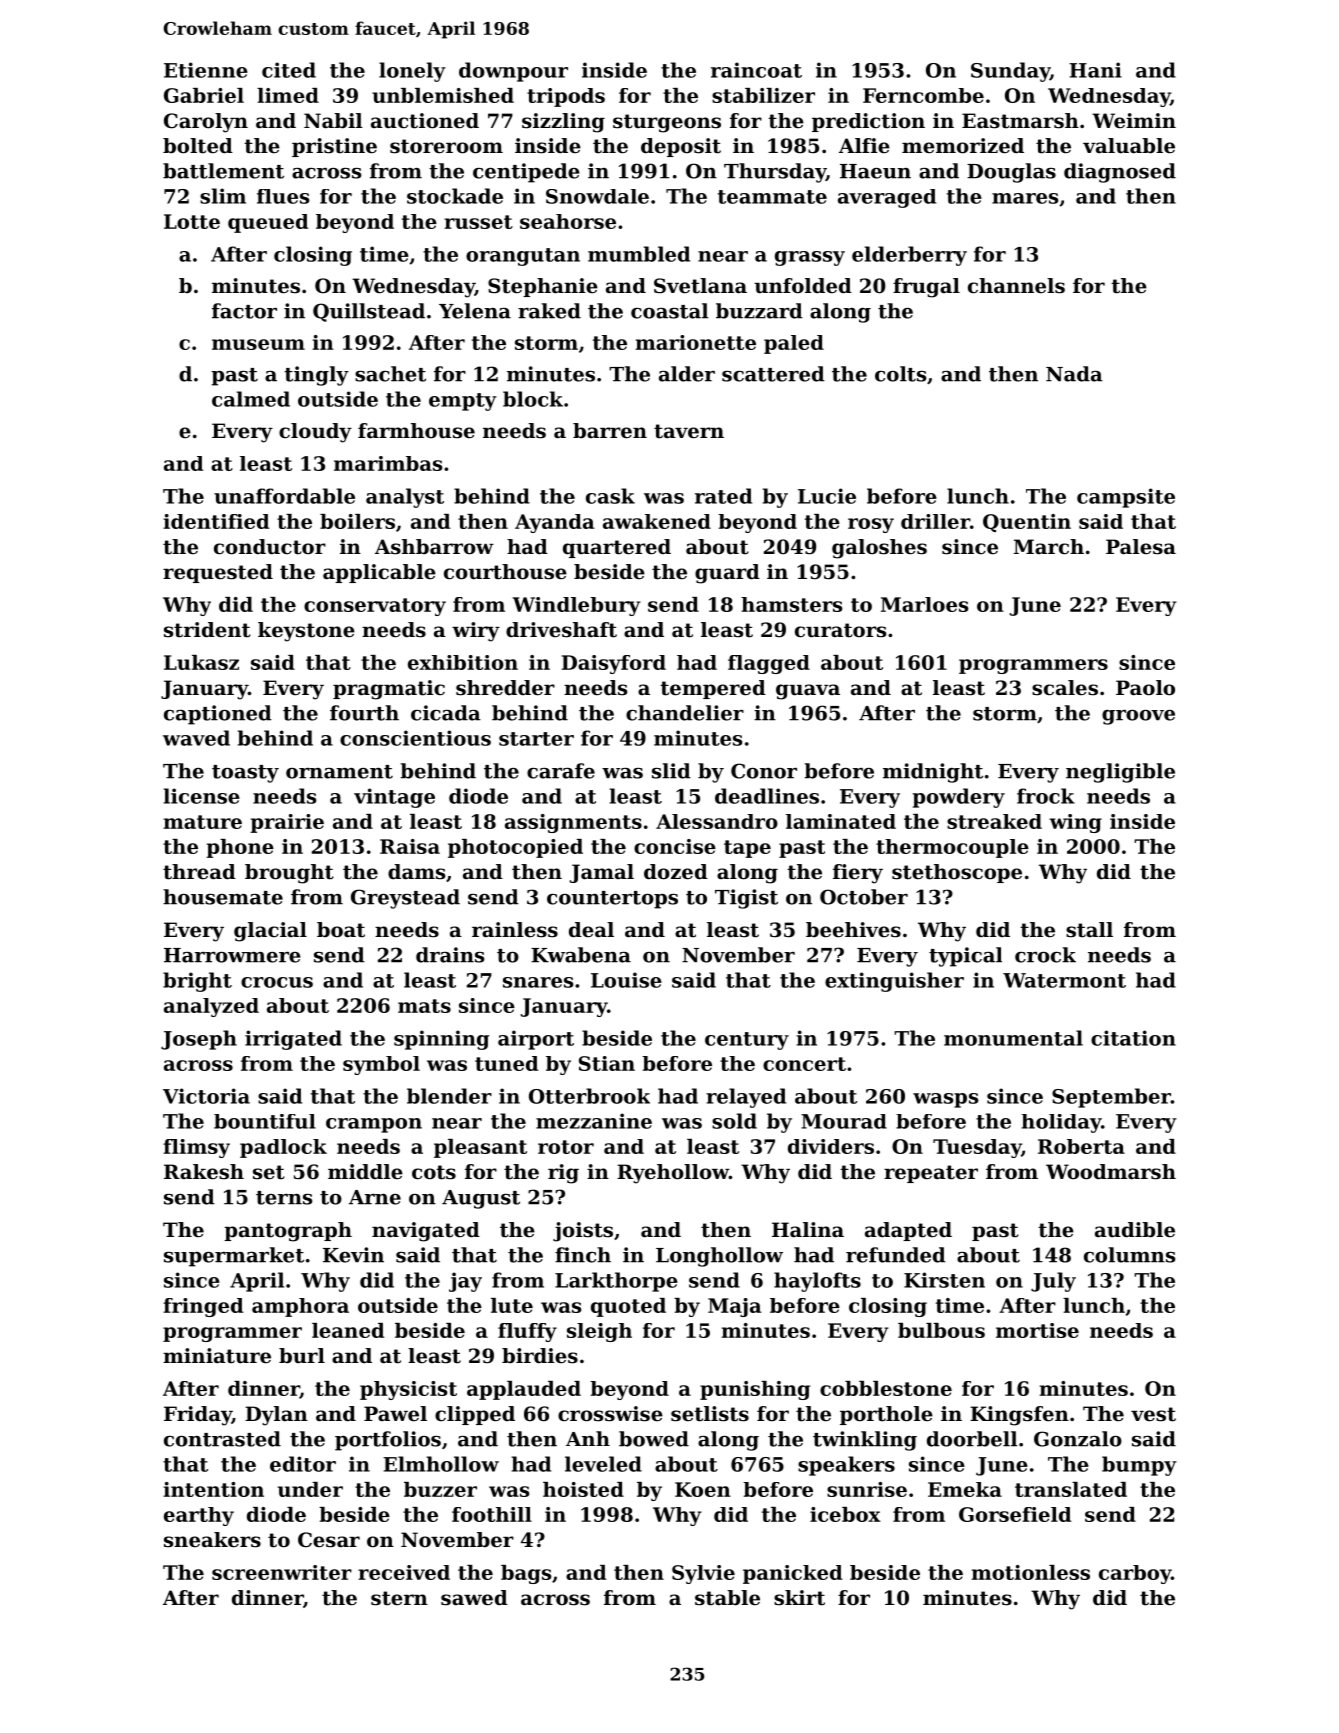 This page has height=1733, width=1339. I want to click on scales, so click(1065, 688).
